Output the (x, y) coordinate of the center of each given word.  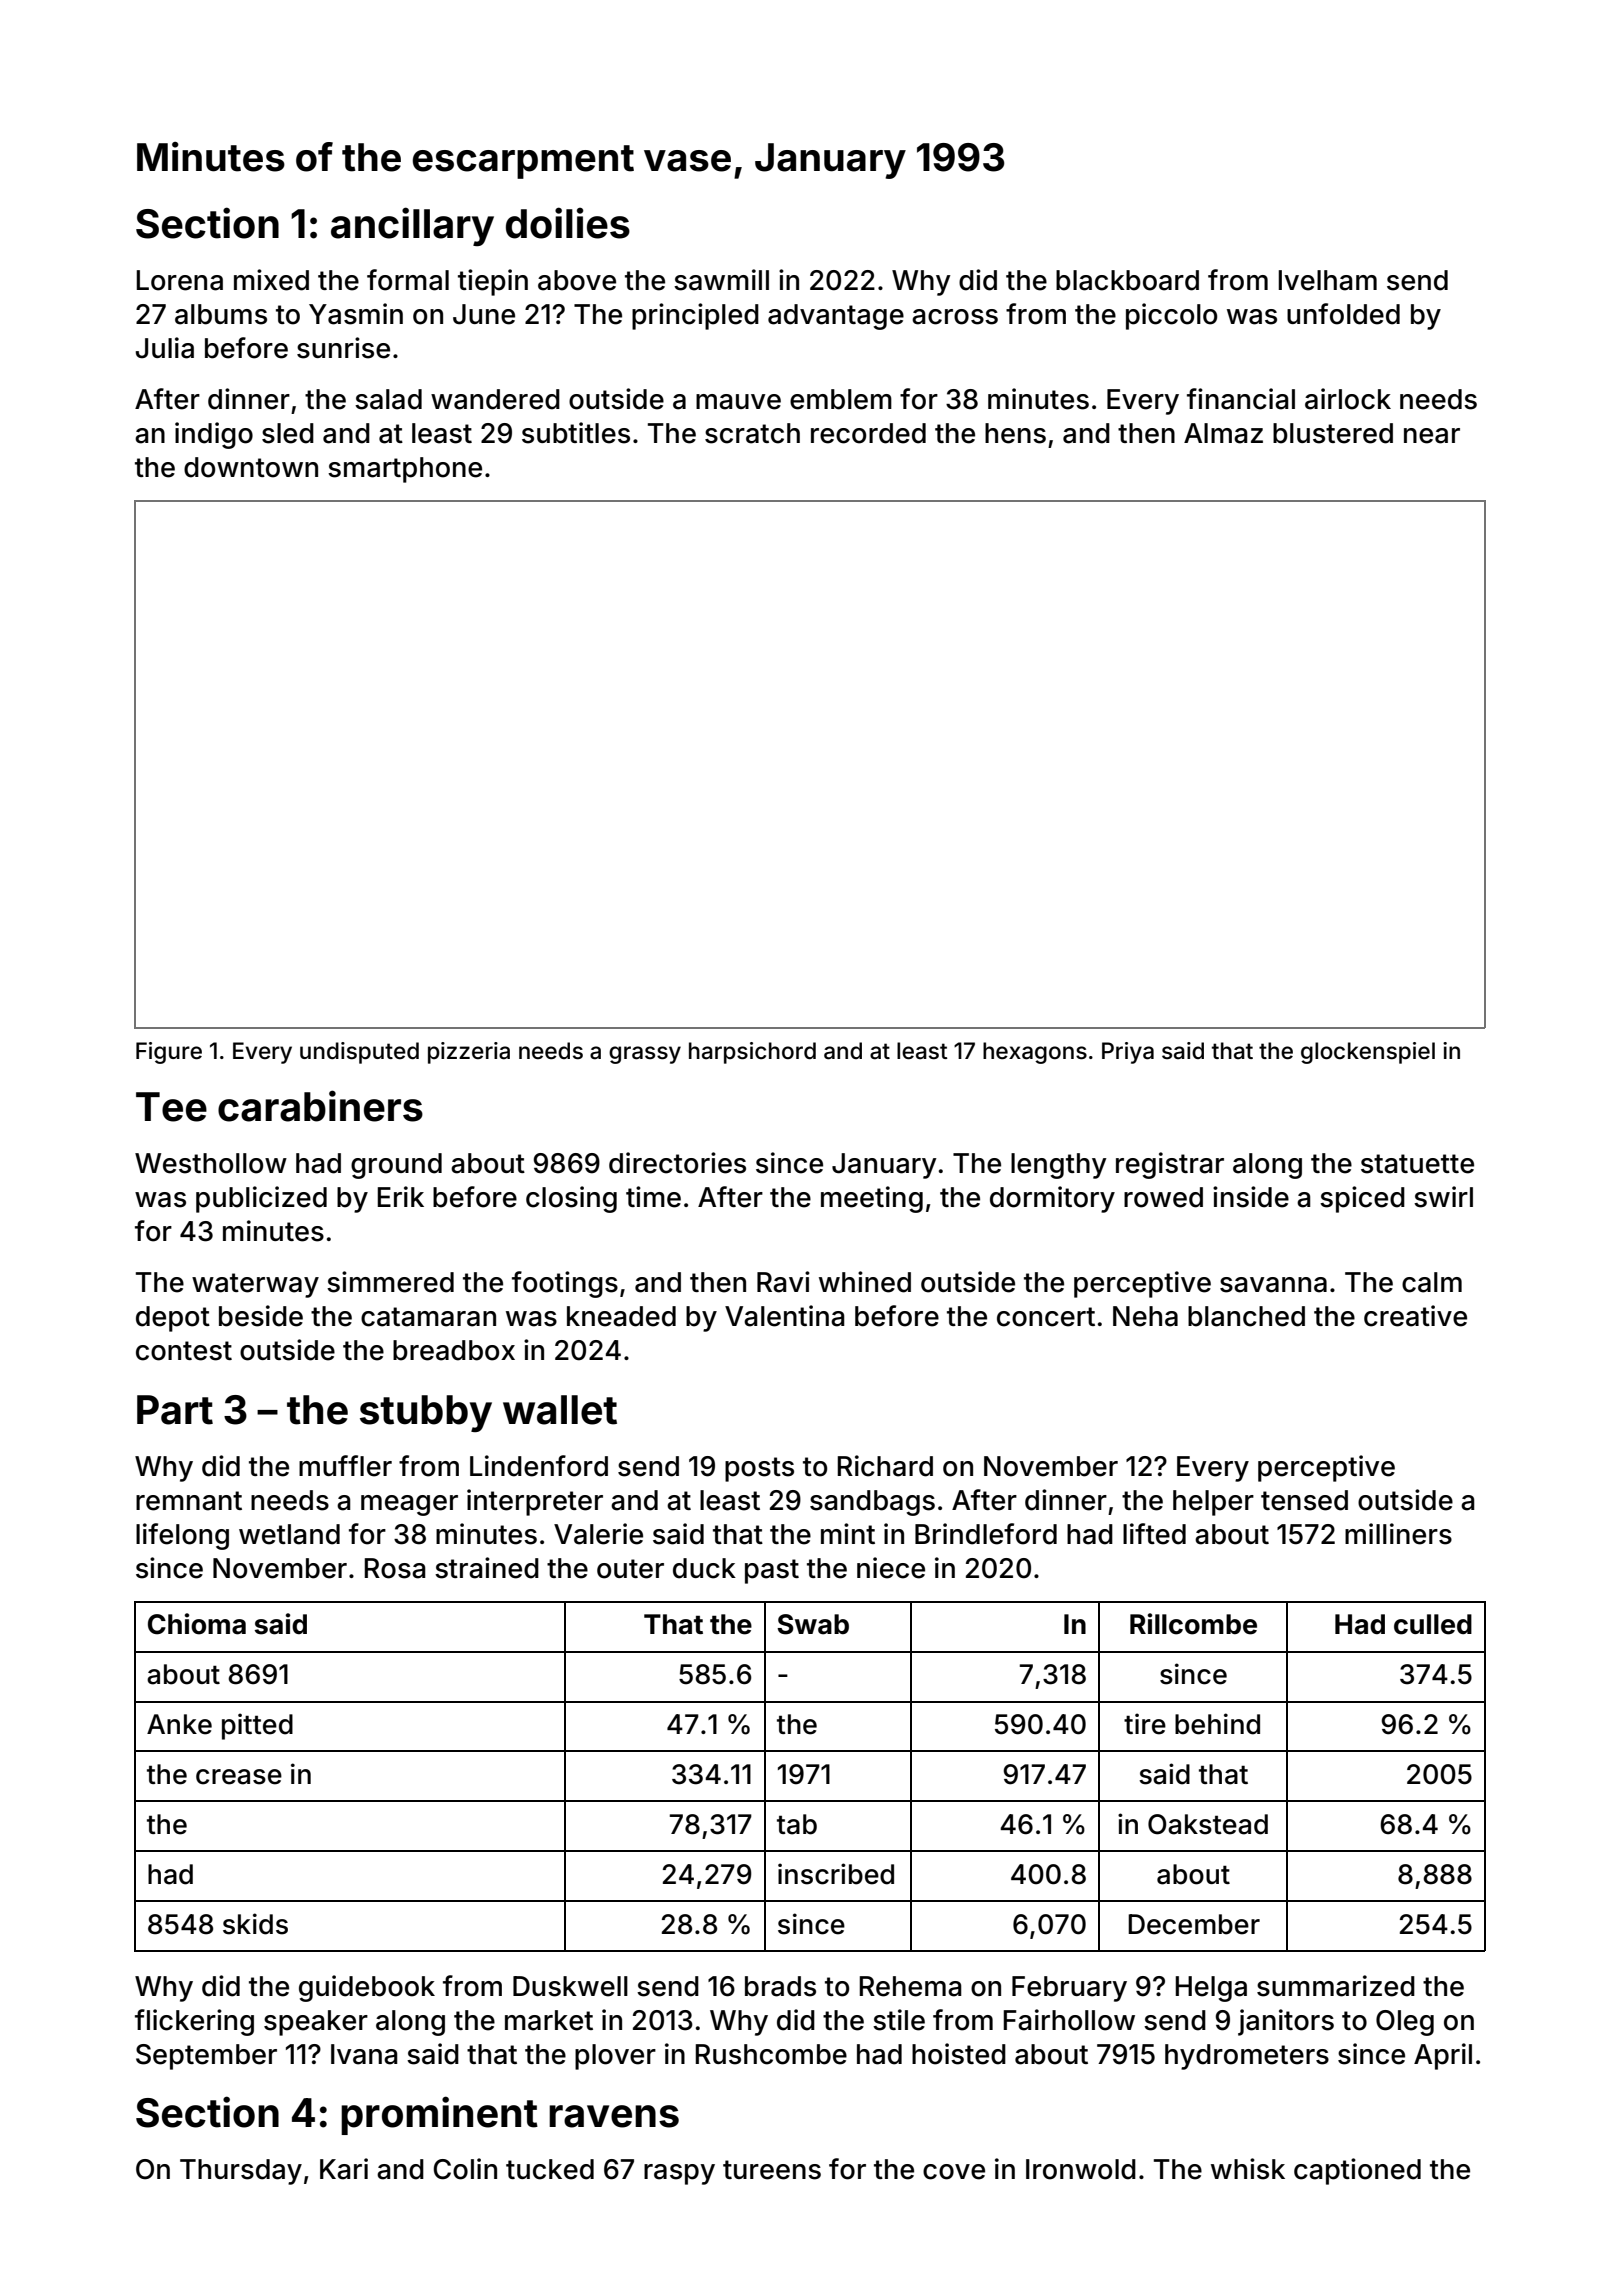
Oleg (1405, 2023)
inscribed (836, 1874)
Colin (465, 2169)
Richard (885, 1466)
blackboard (1127, 280)
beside (261, 1316)
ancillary (412, 226)
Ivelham (1328, 280)
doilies (568, 223)
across (955, 317)
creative (1415, 1316)
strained (487, 1568)
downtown (251, 467)
